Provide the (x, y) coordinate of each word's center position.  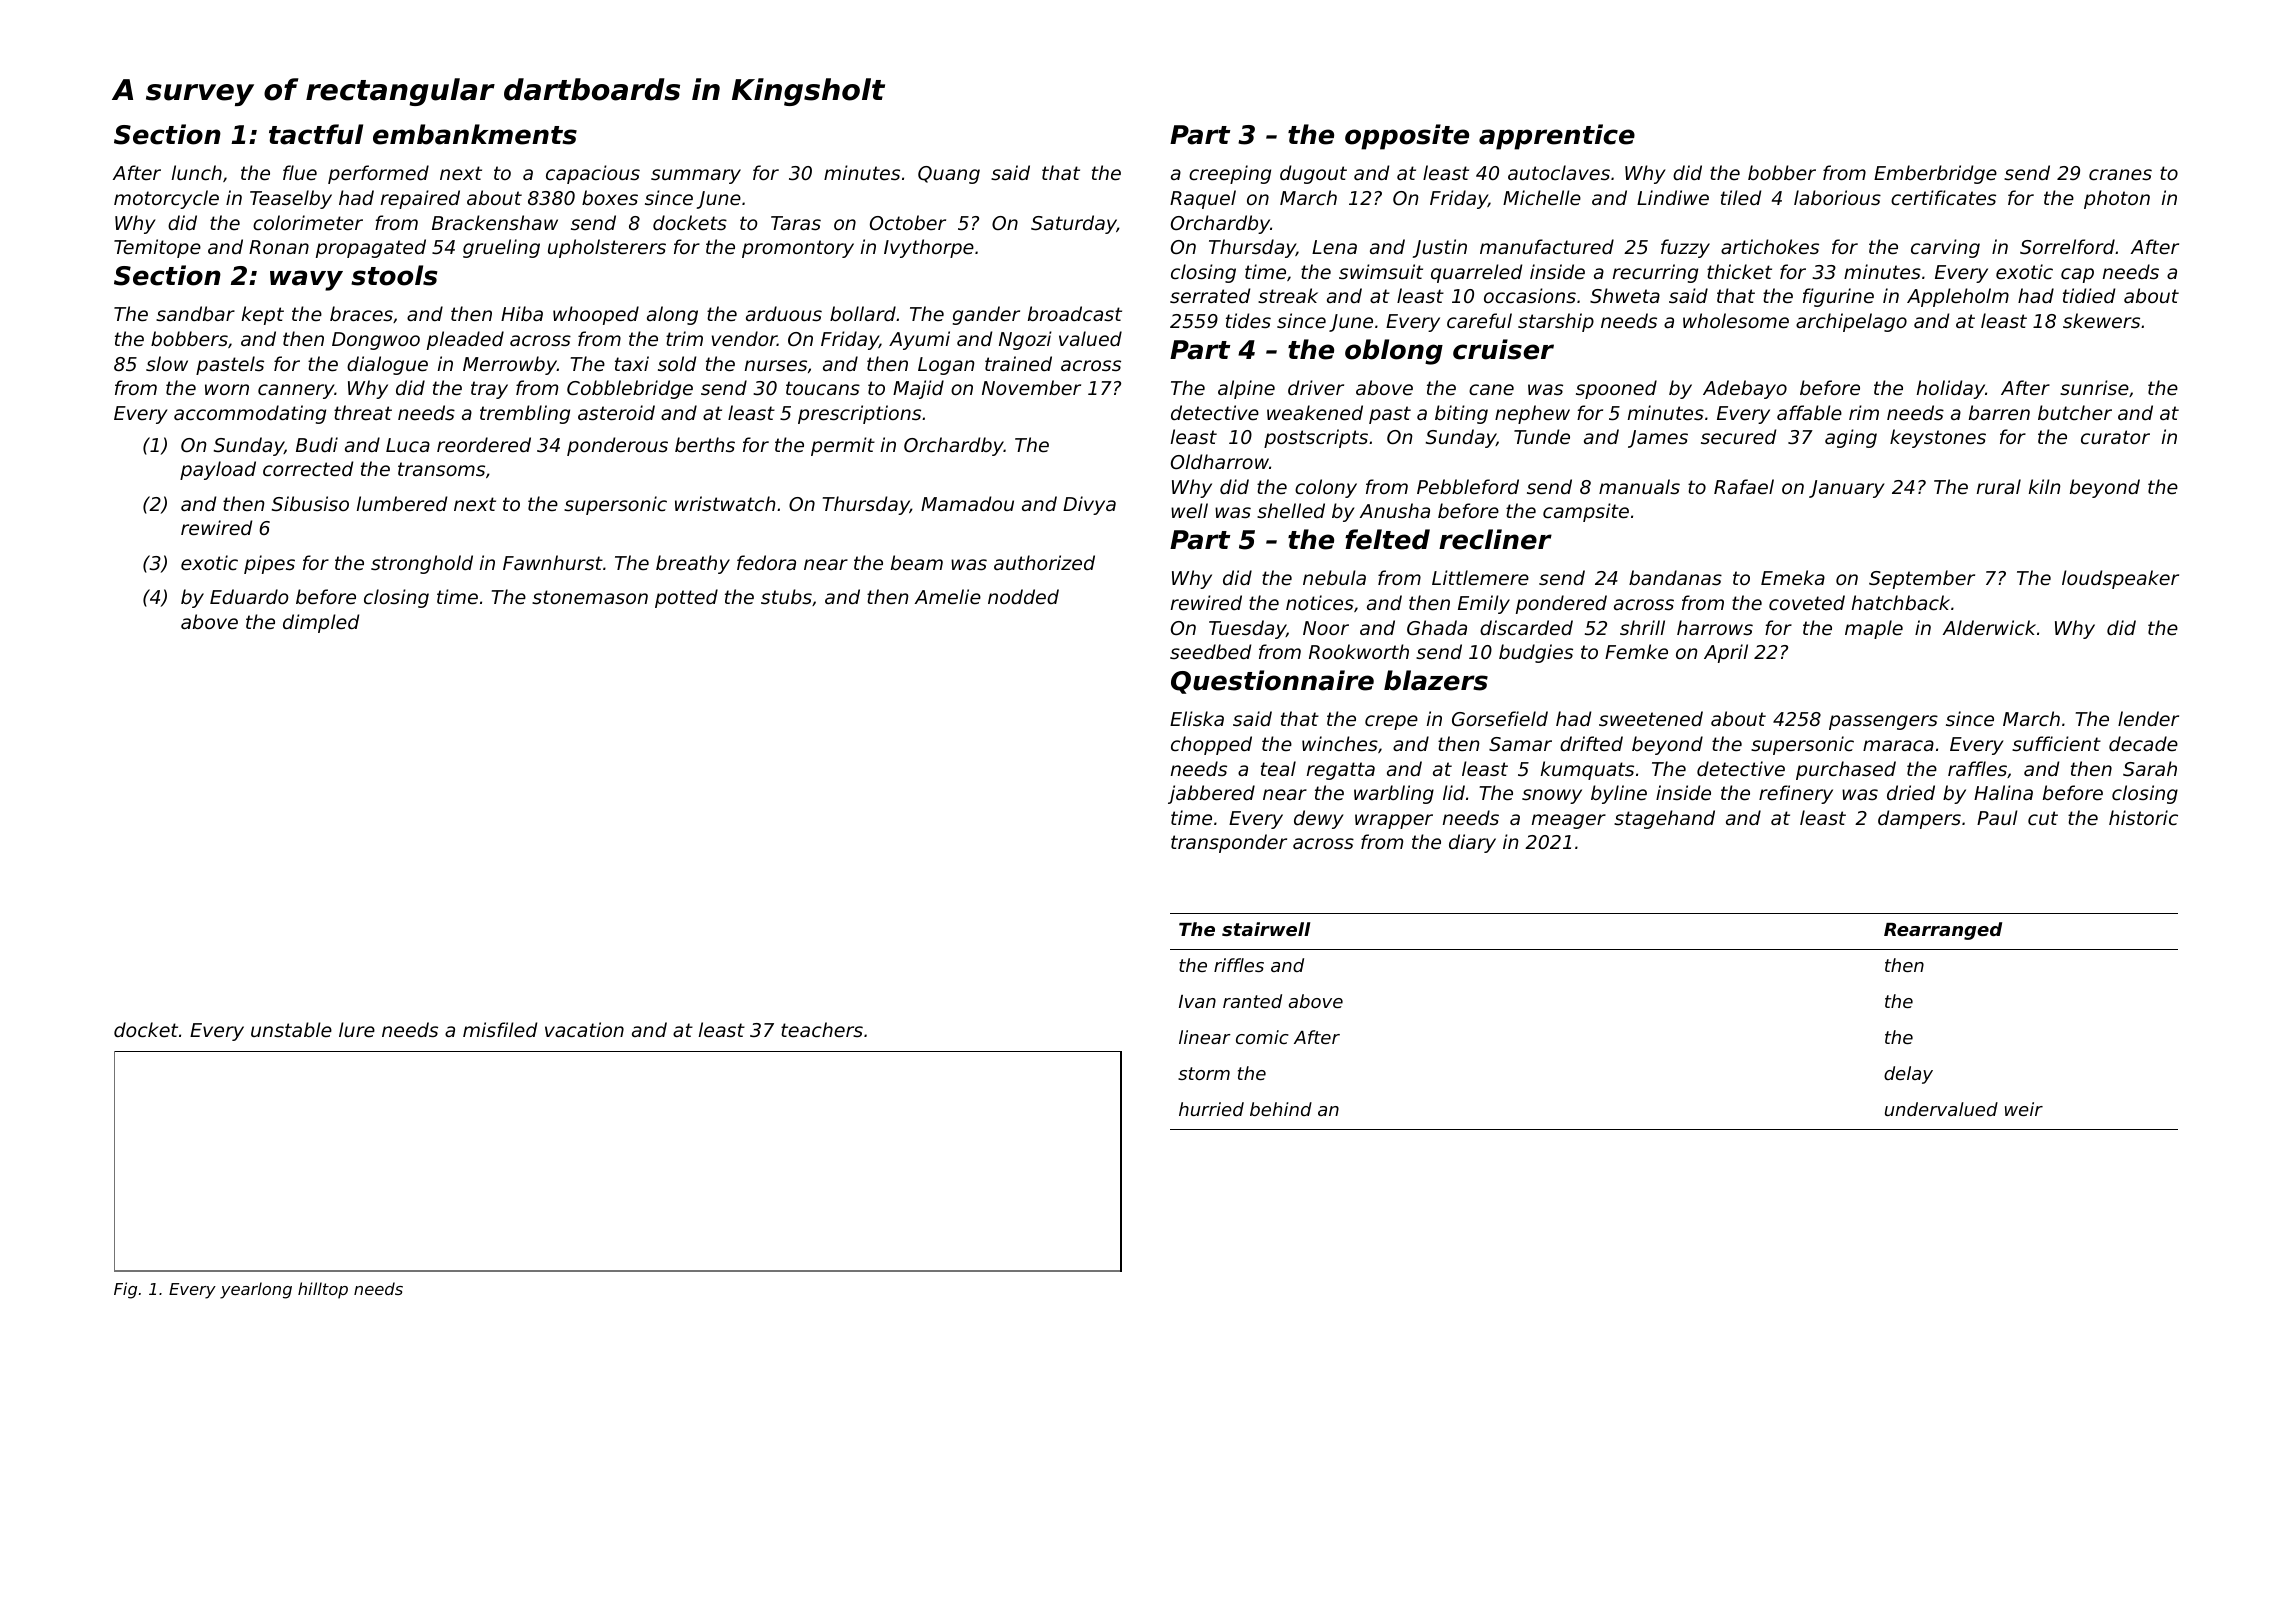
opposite (1407, 137)
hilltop (323, 1290)
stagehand (1664, 819)
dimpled (321, 623)
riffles (1239, 965)
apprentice (1557, 137)
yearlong (256, 1290)
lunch (197, 172)
